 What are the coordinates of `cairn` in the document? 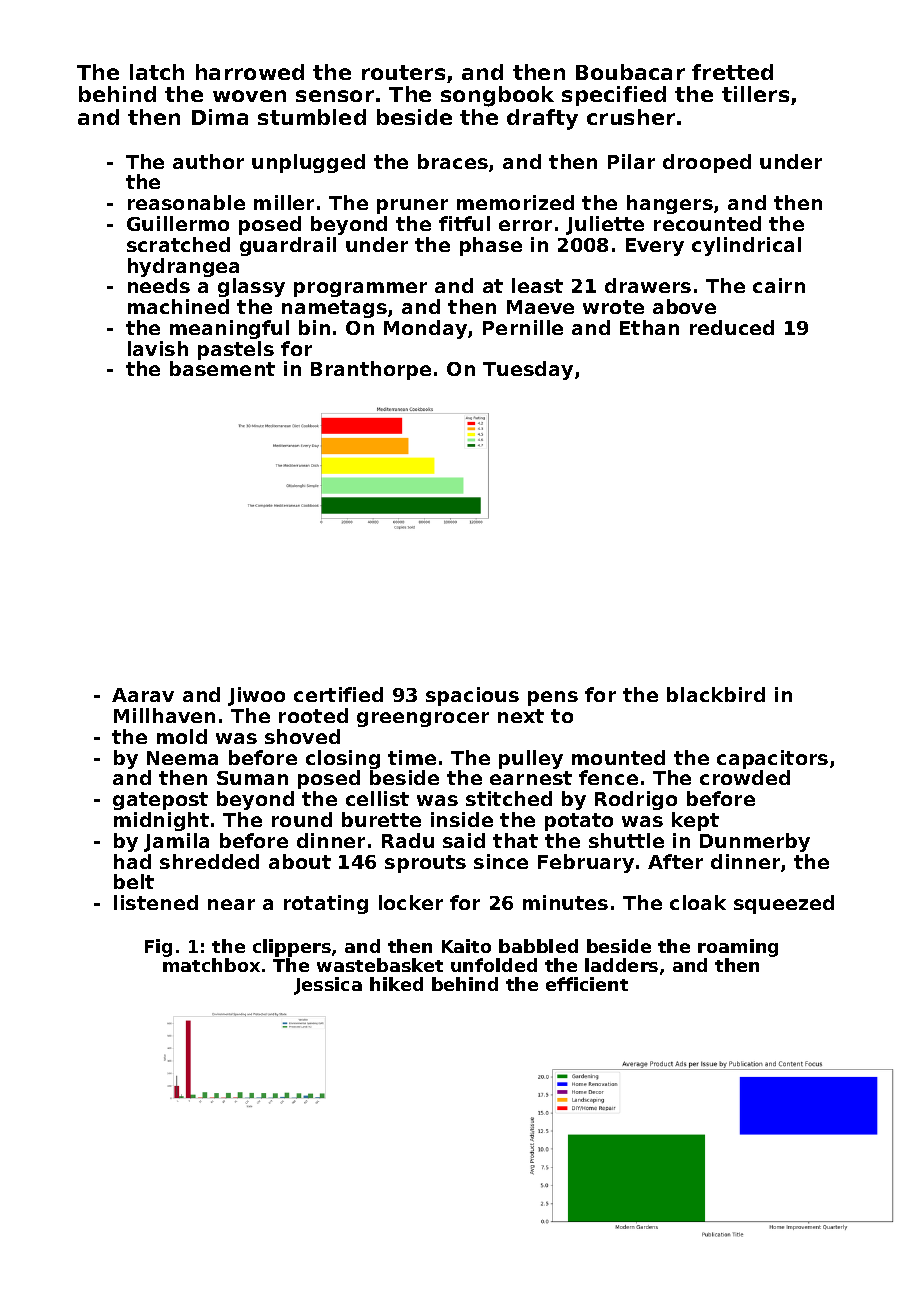 It's located at (779, 285).
